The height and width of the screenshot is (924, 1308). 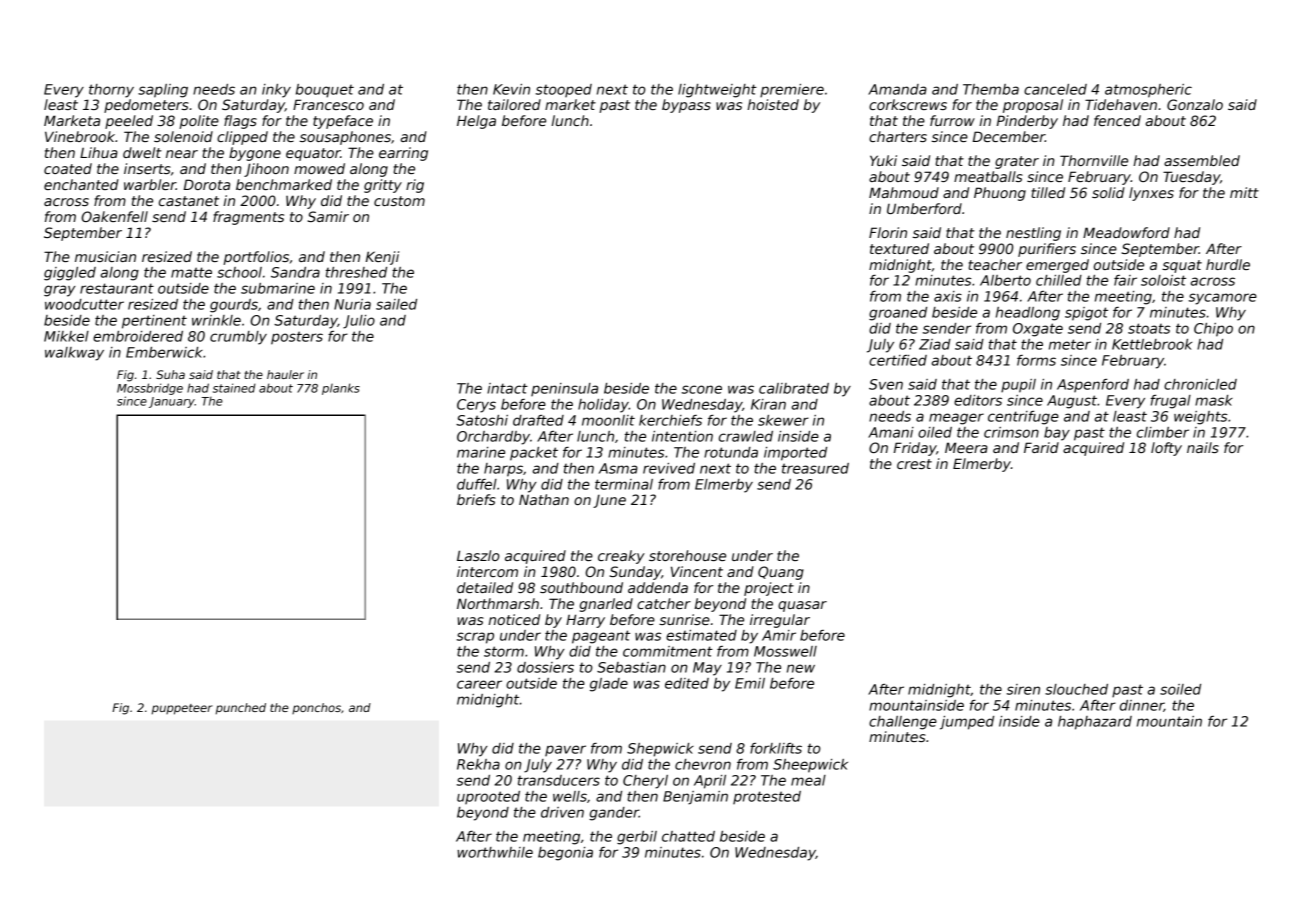 What do you see at coordinates (710, 782) in the screenshot?
I see `April` at bounding box center [710, 782].
